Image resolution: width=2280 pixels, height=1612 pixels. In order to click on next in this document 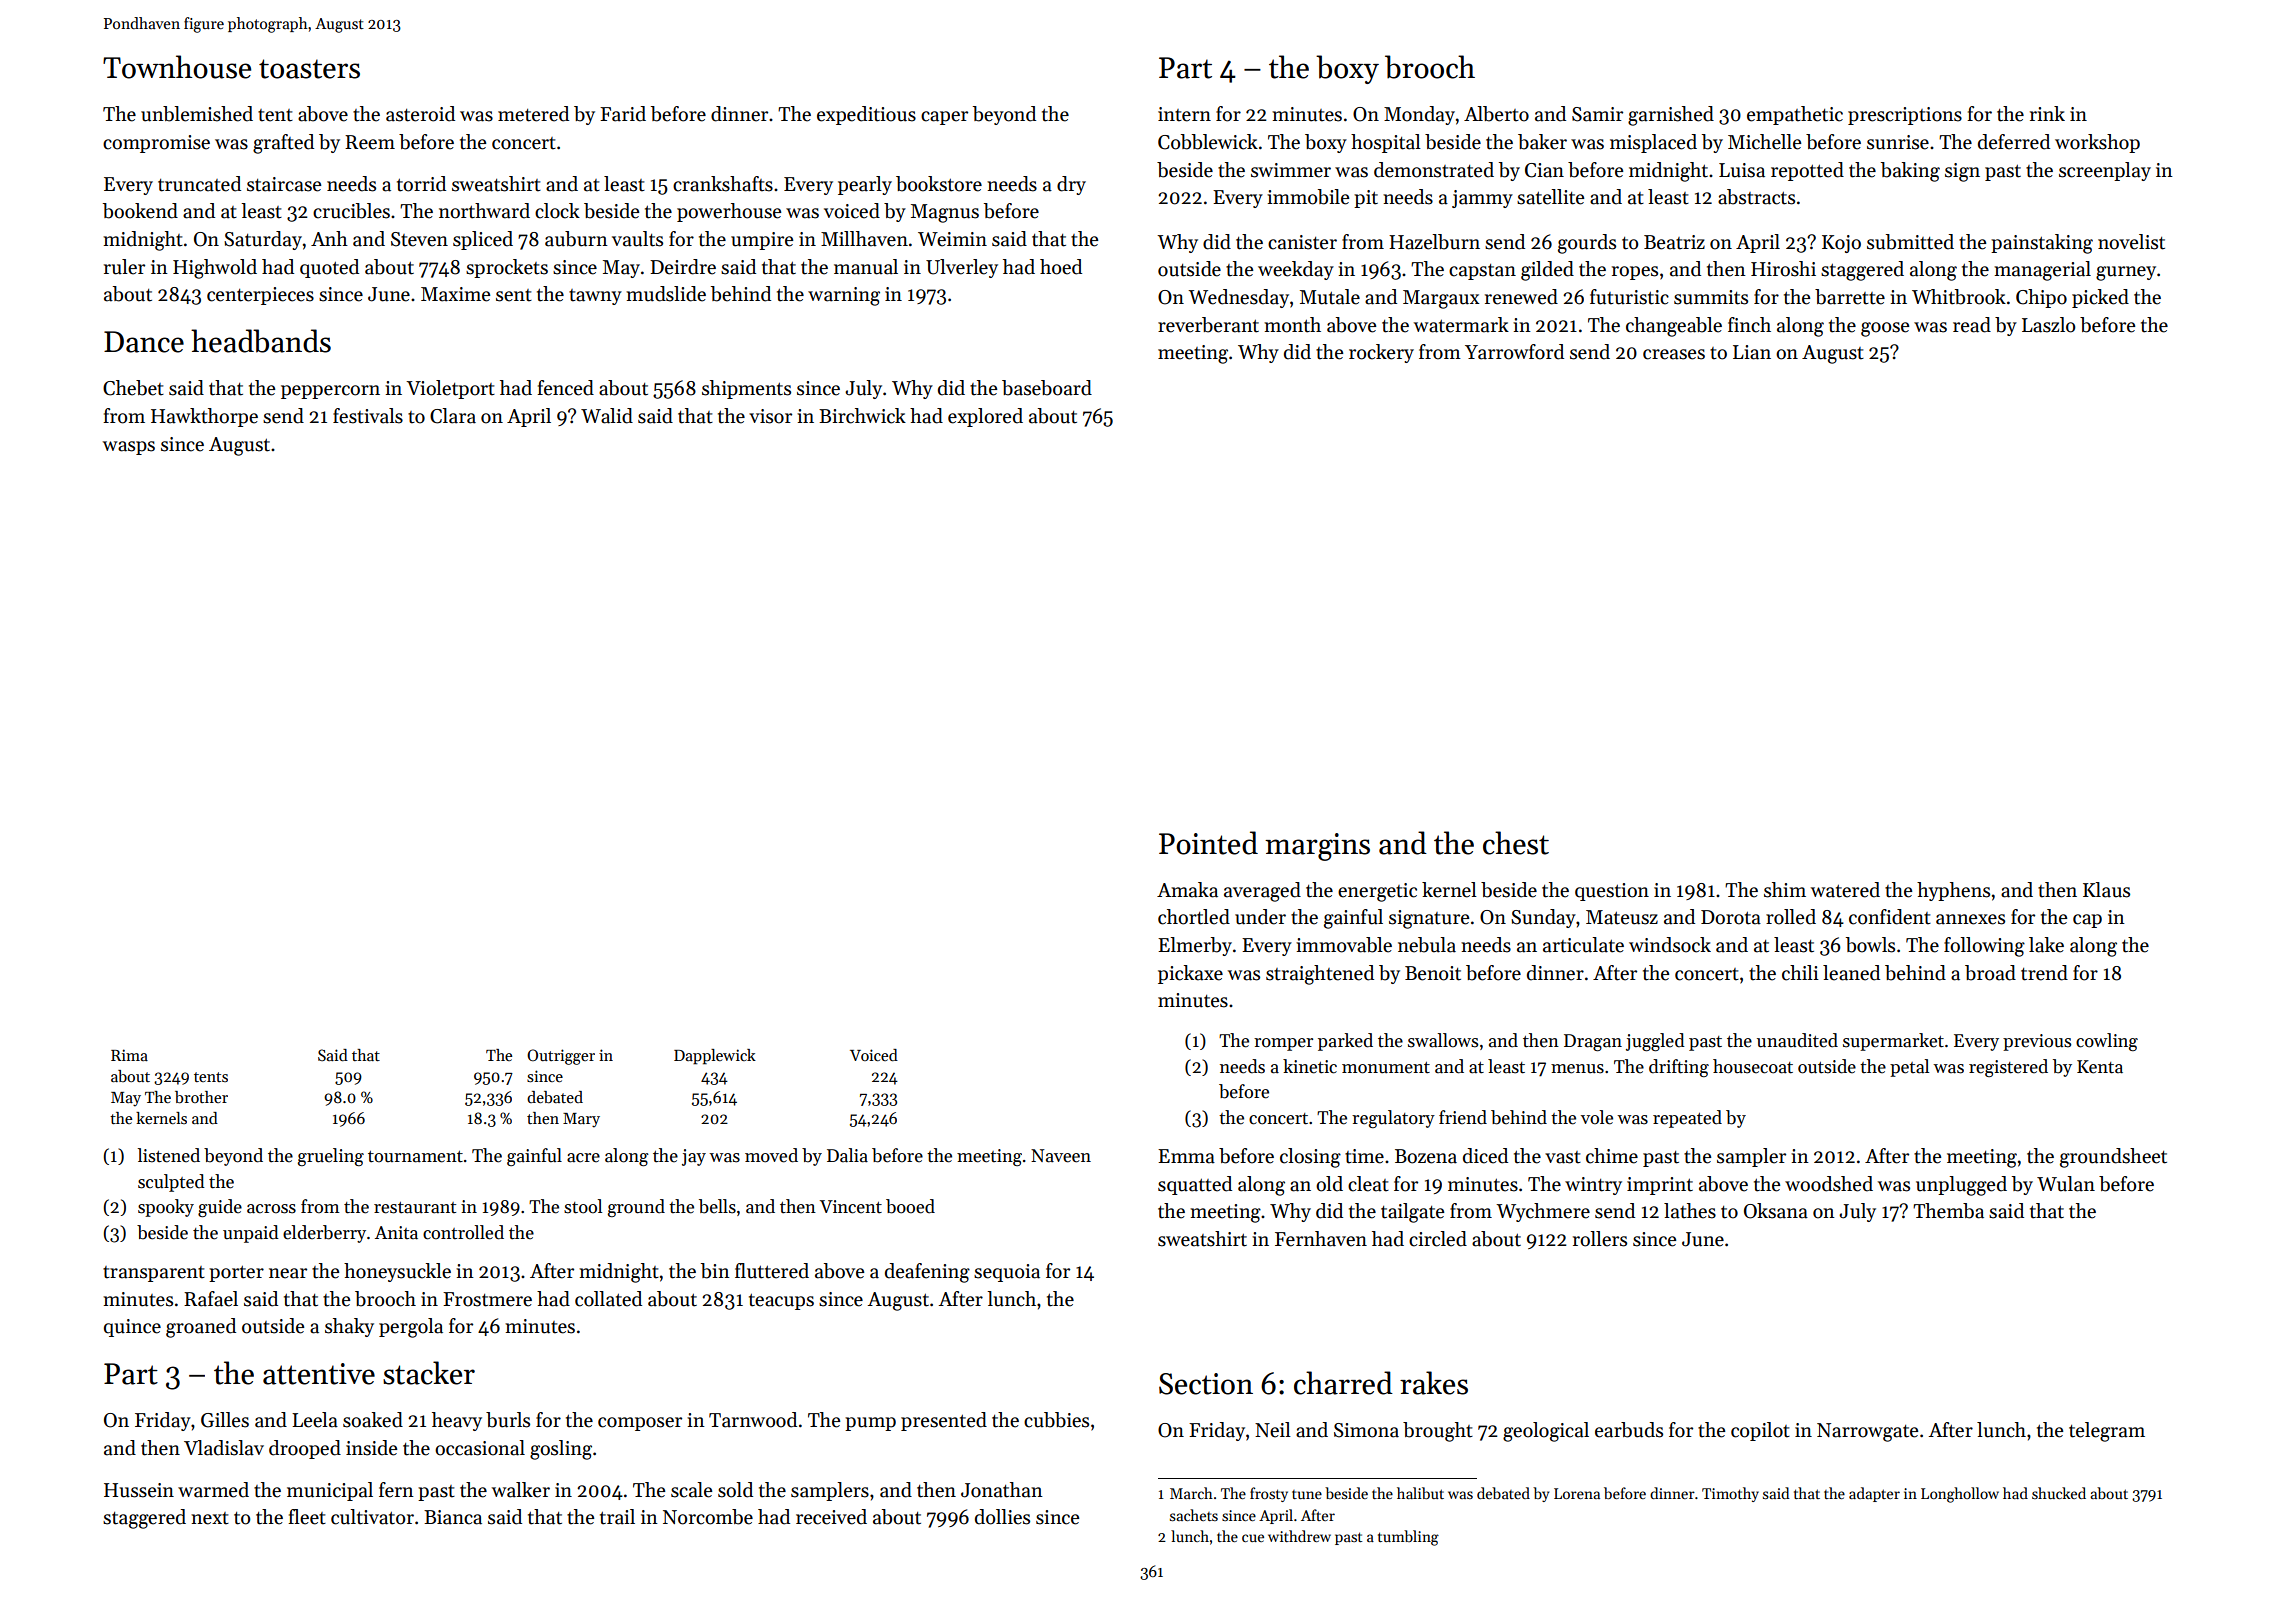, I will do `click(210, 1518)`.
